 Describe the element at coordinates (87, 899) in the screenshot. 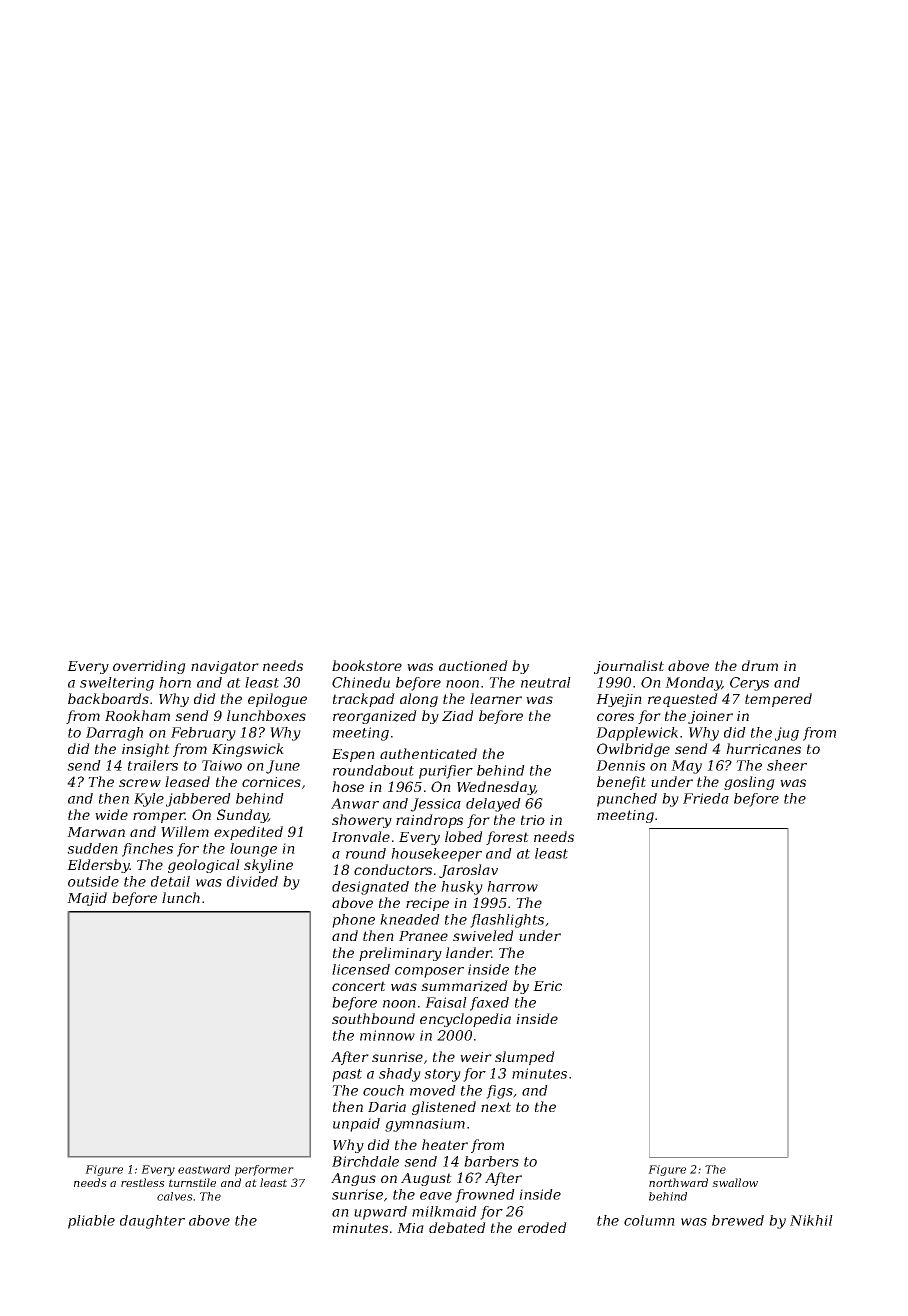

I see `Majid` at that location.
